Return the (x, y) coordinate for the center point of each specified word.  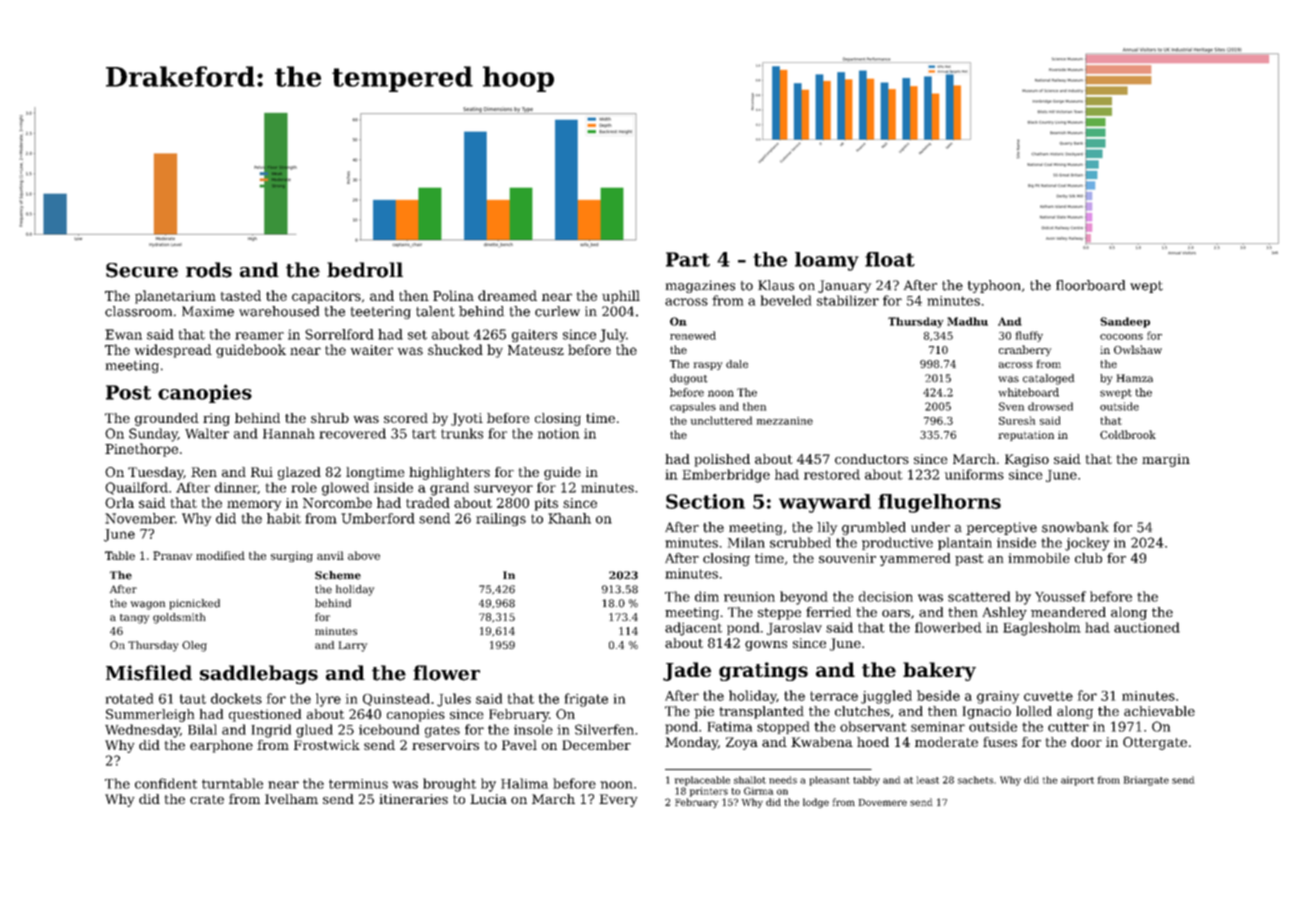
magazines (700, 286)
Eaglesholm (1042, 629)
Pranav (172, 555)
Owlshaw (1138, 349)
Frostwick (327, 745)
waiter (372, 350)
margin (1166, 460)
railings (501, 519)
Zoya (742, 743)
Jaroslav (794, 628)
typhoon (994, 286)
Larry (353, 646)
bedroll (365, 270)
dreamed (507, 295)
